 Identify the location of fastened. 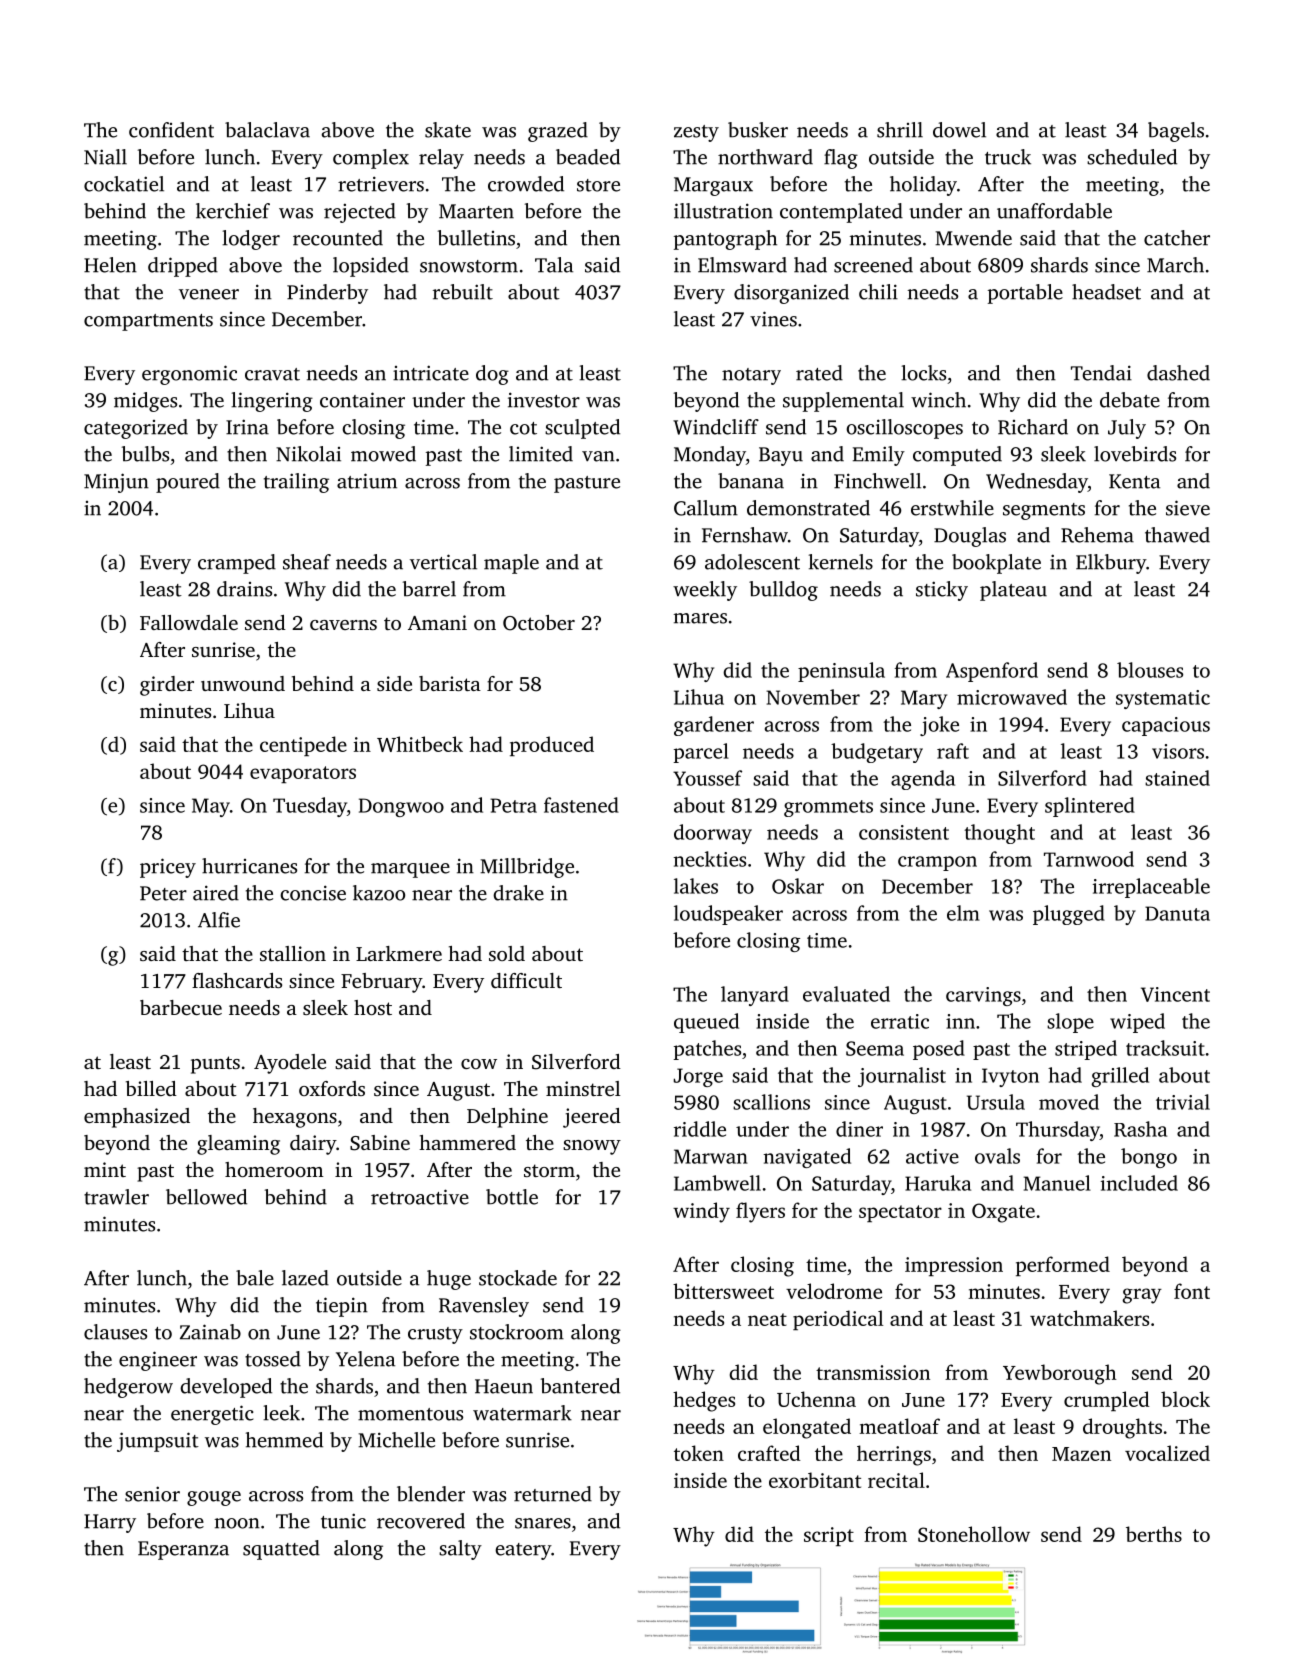
(581, 805).
